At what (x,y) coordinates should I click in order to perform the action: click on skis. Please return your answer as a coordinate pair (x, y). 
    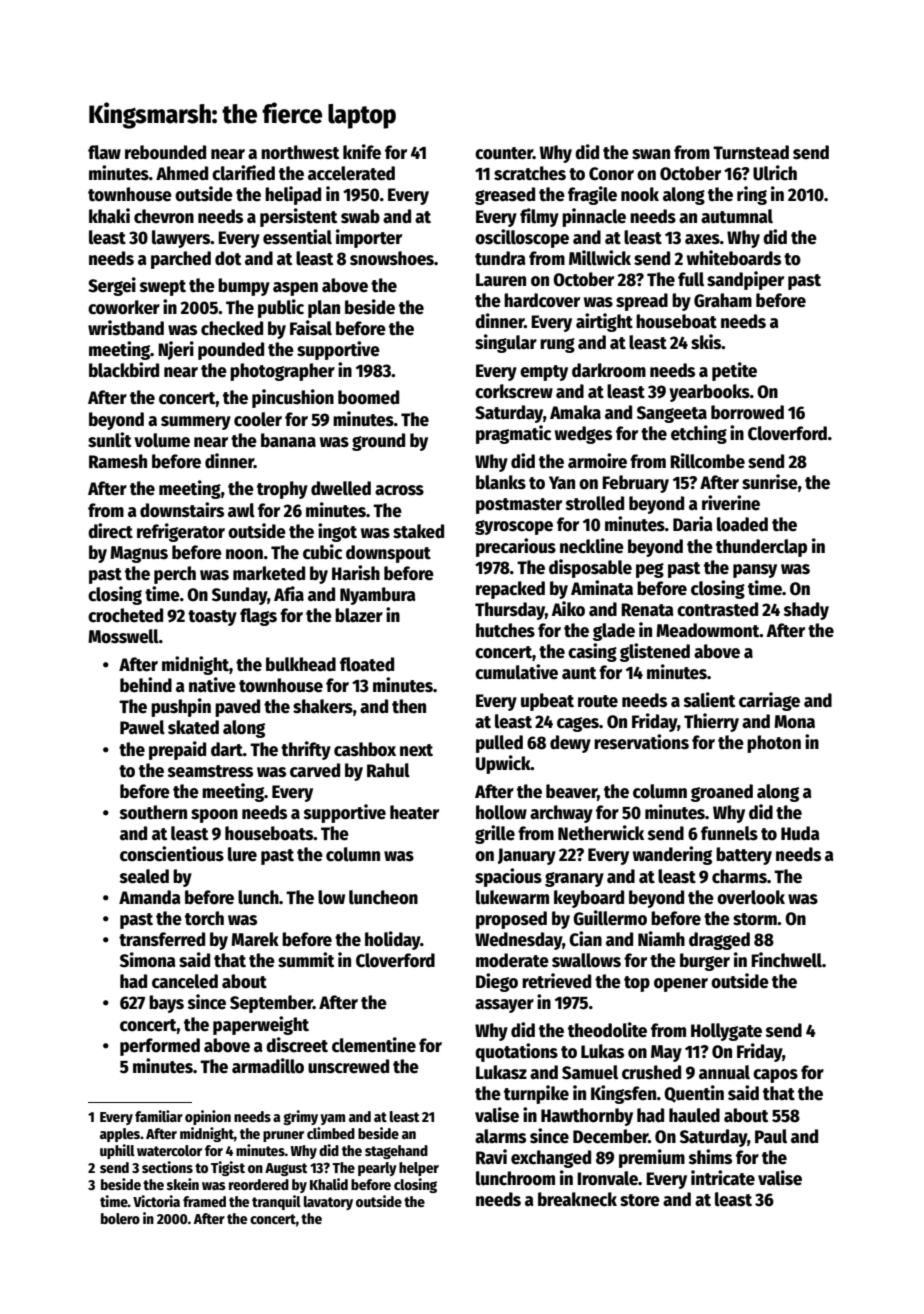
    Looking at the image, I should click on (706, 342).
